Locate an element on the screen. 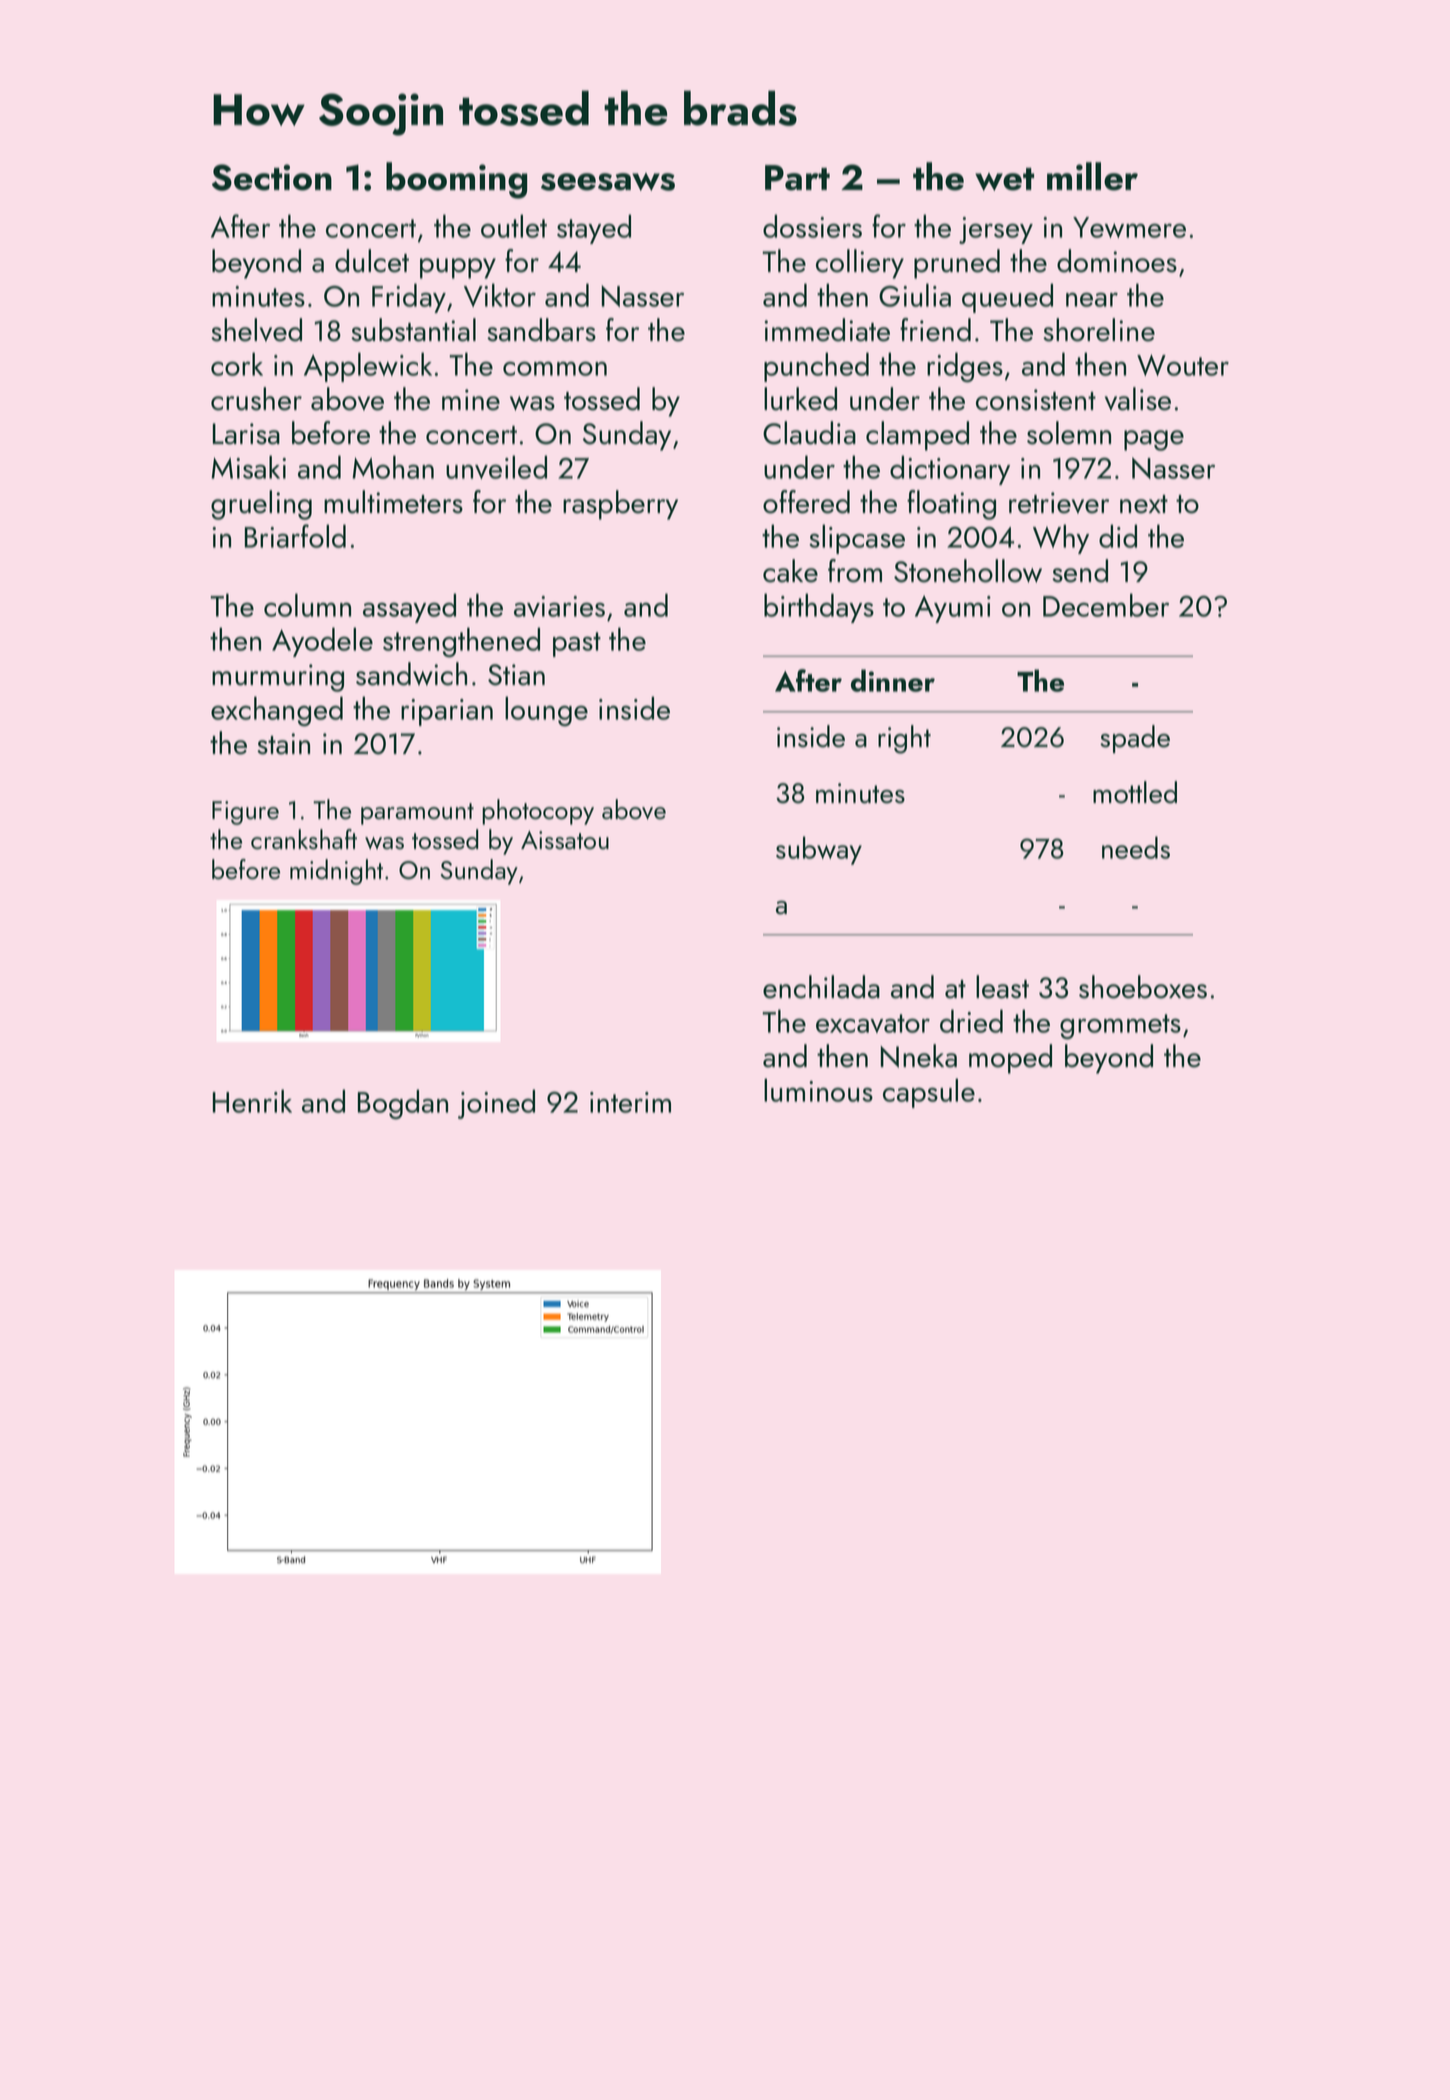 The width and height of the screenshot is (1450, 2100). Bogdan is located at coordinates (403, 1104).
